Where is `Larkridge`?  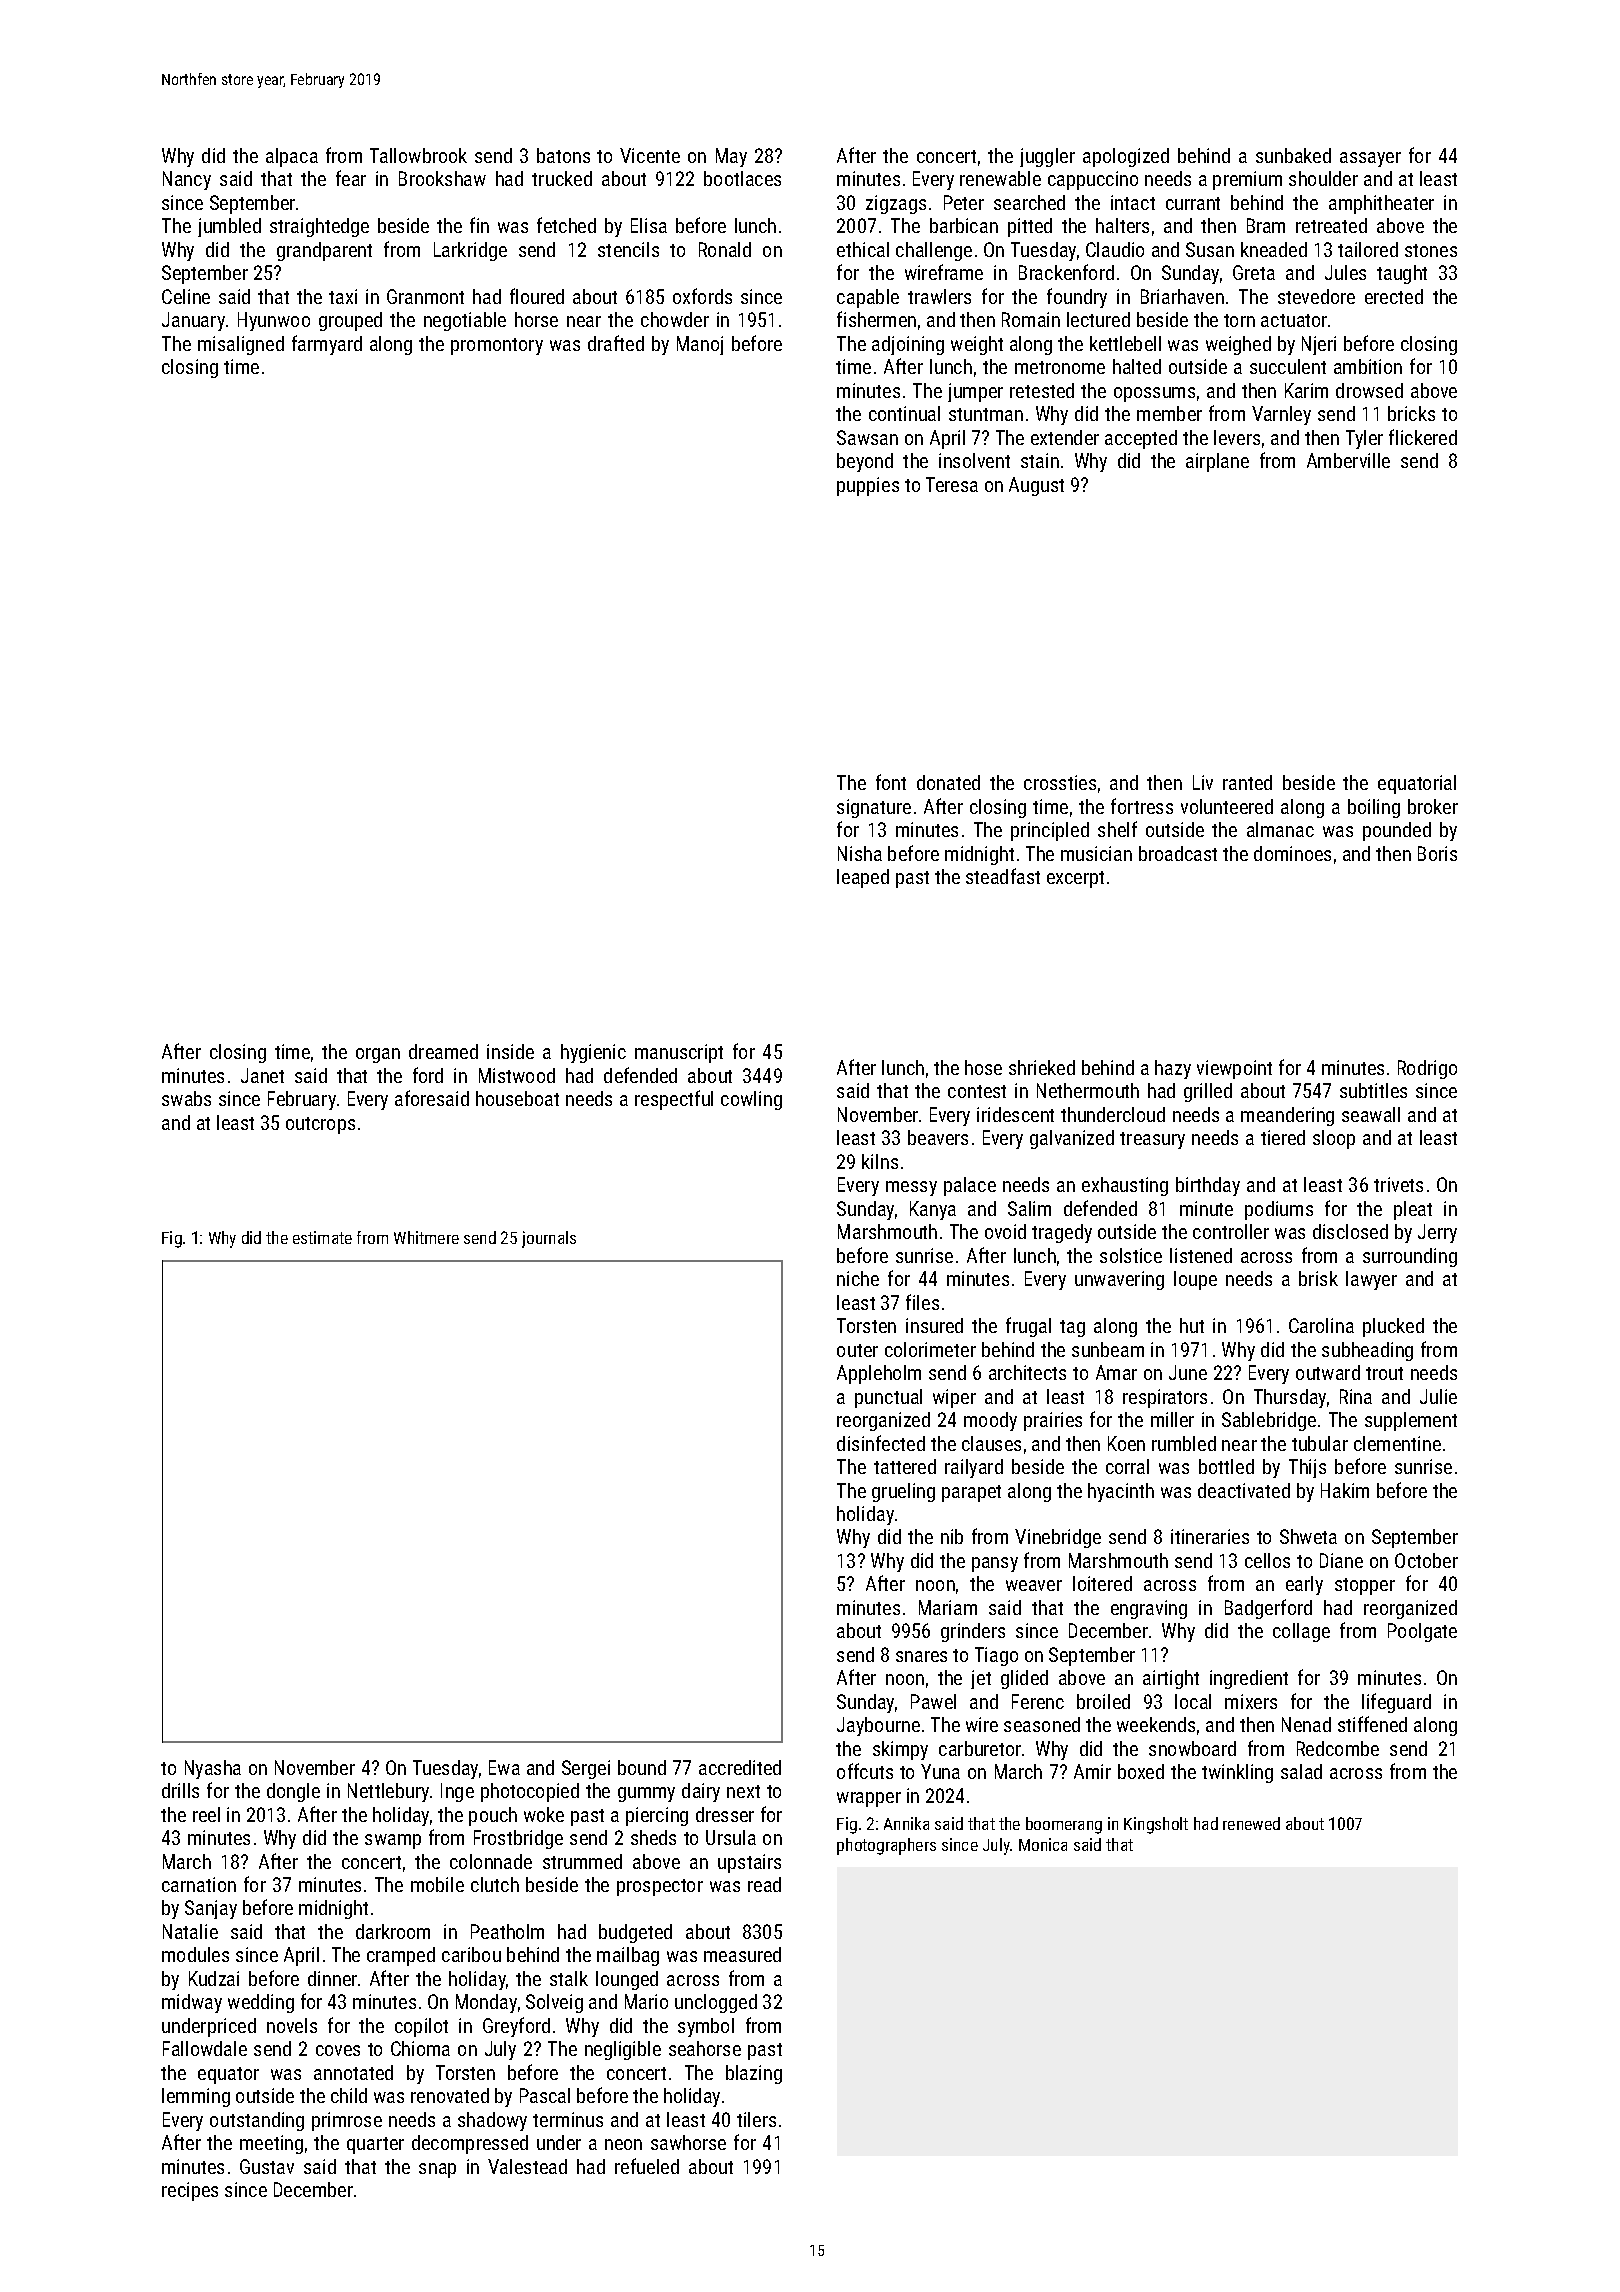 Larkridge is located at coordinates (470, 251).
